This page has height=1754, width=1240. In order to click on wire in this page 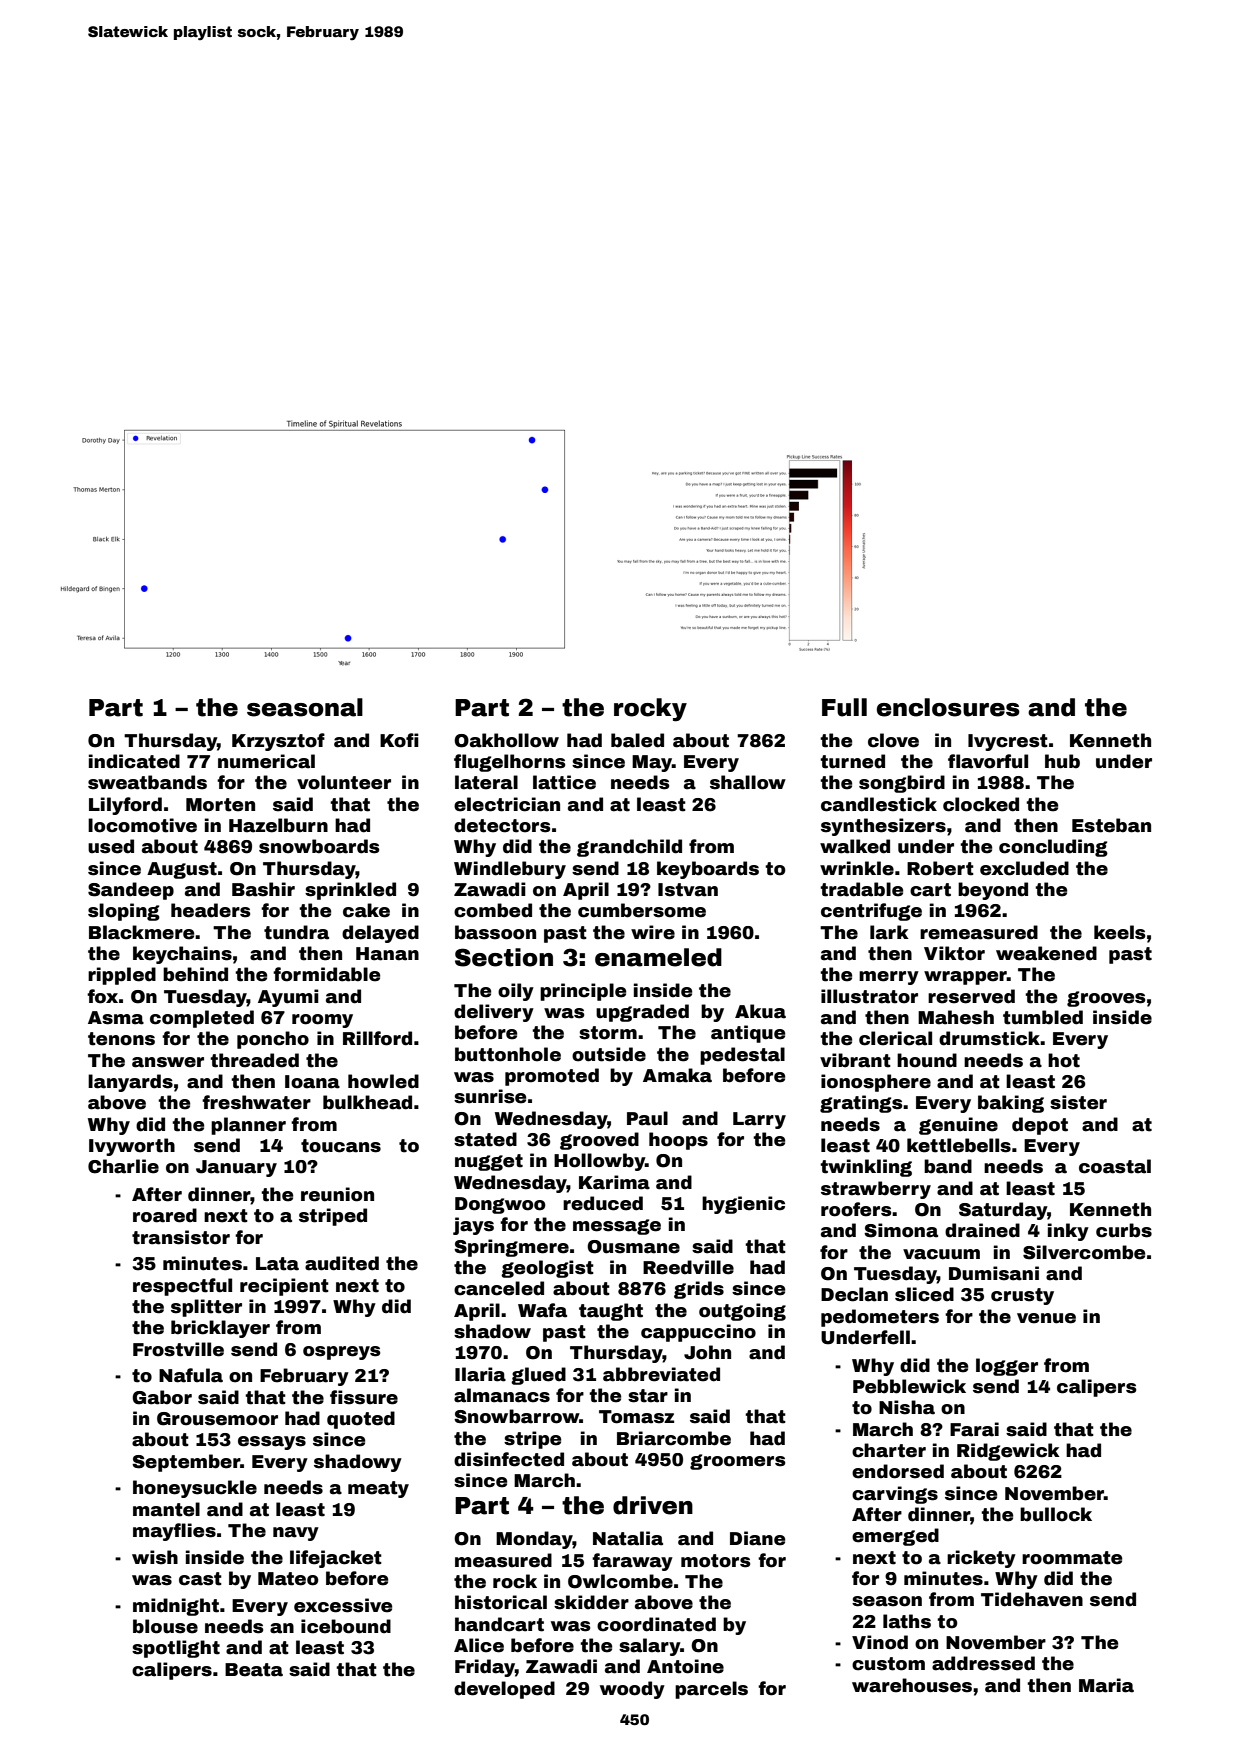, I will do `click(653, 932)`.
